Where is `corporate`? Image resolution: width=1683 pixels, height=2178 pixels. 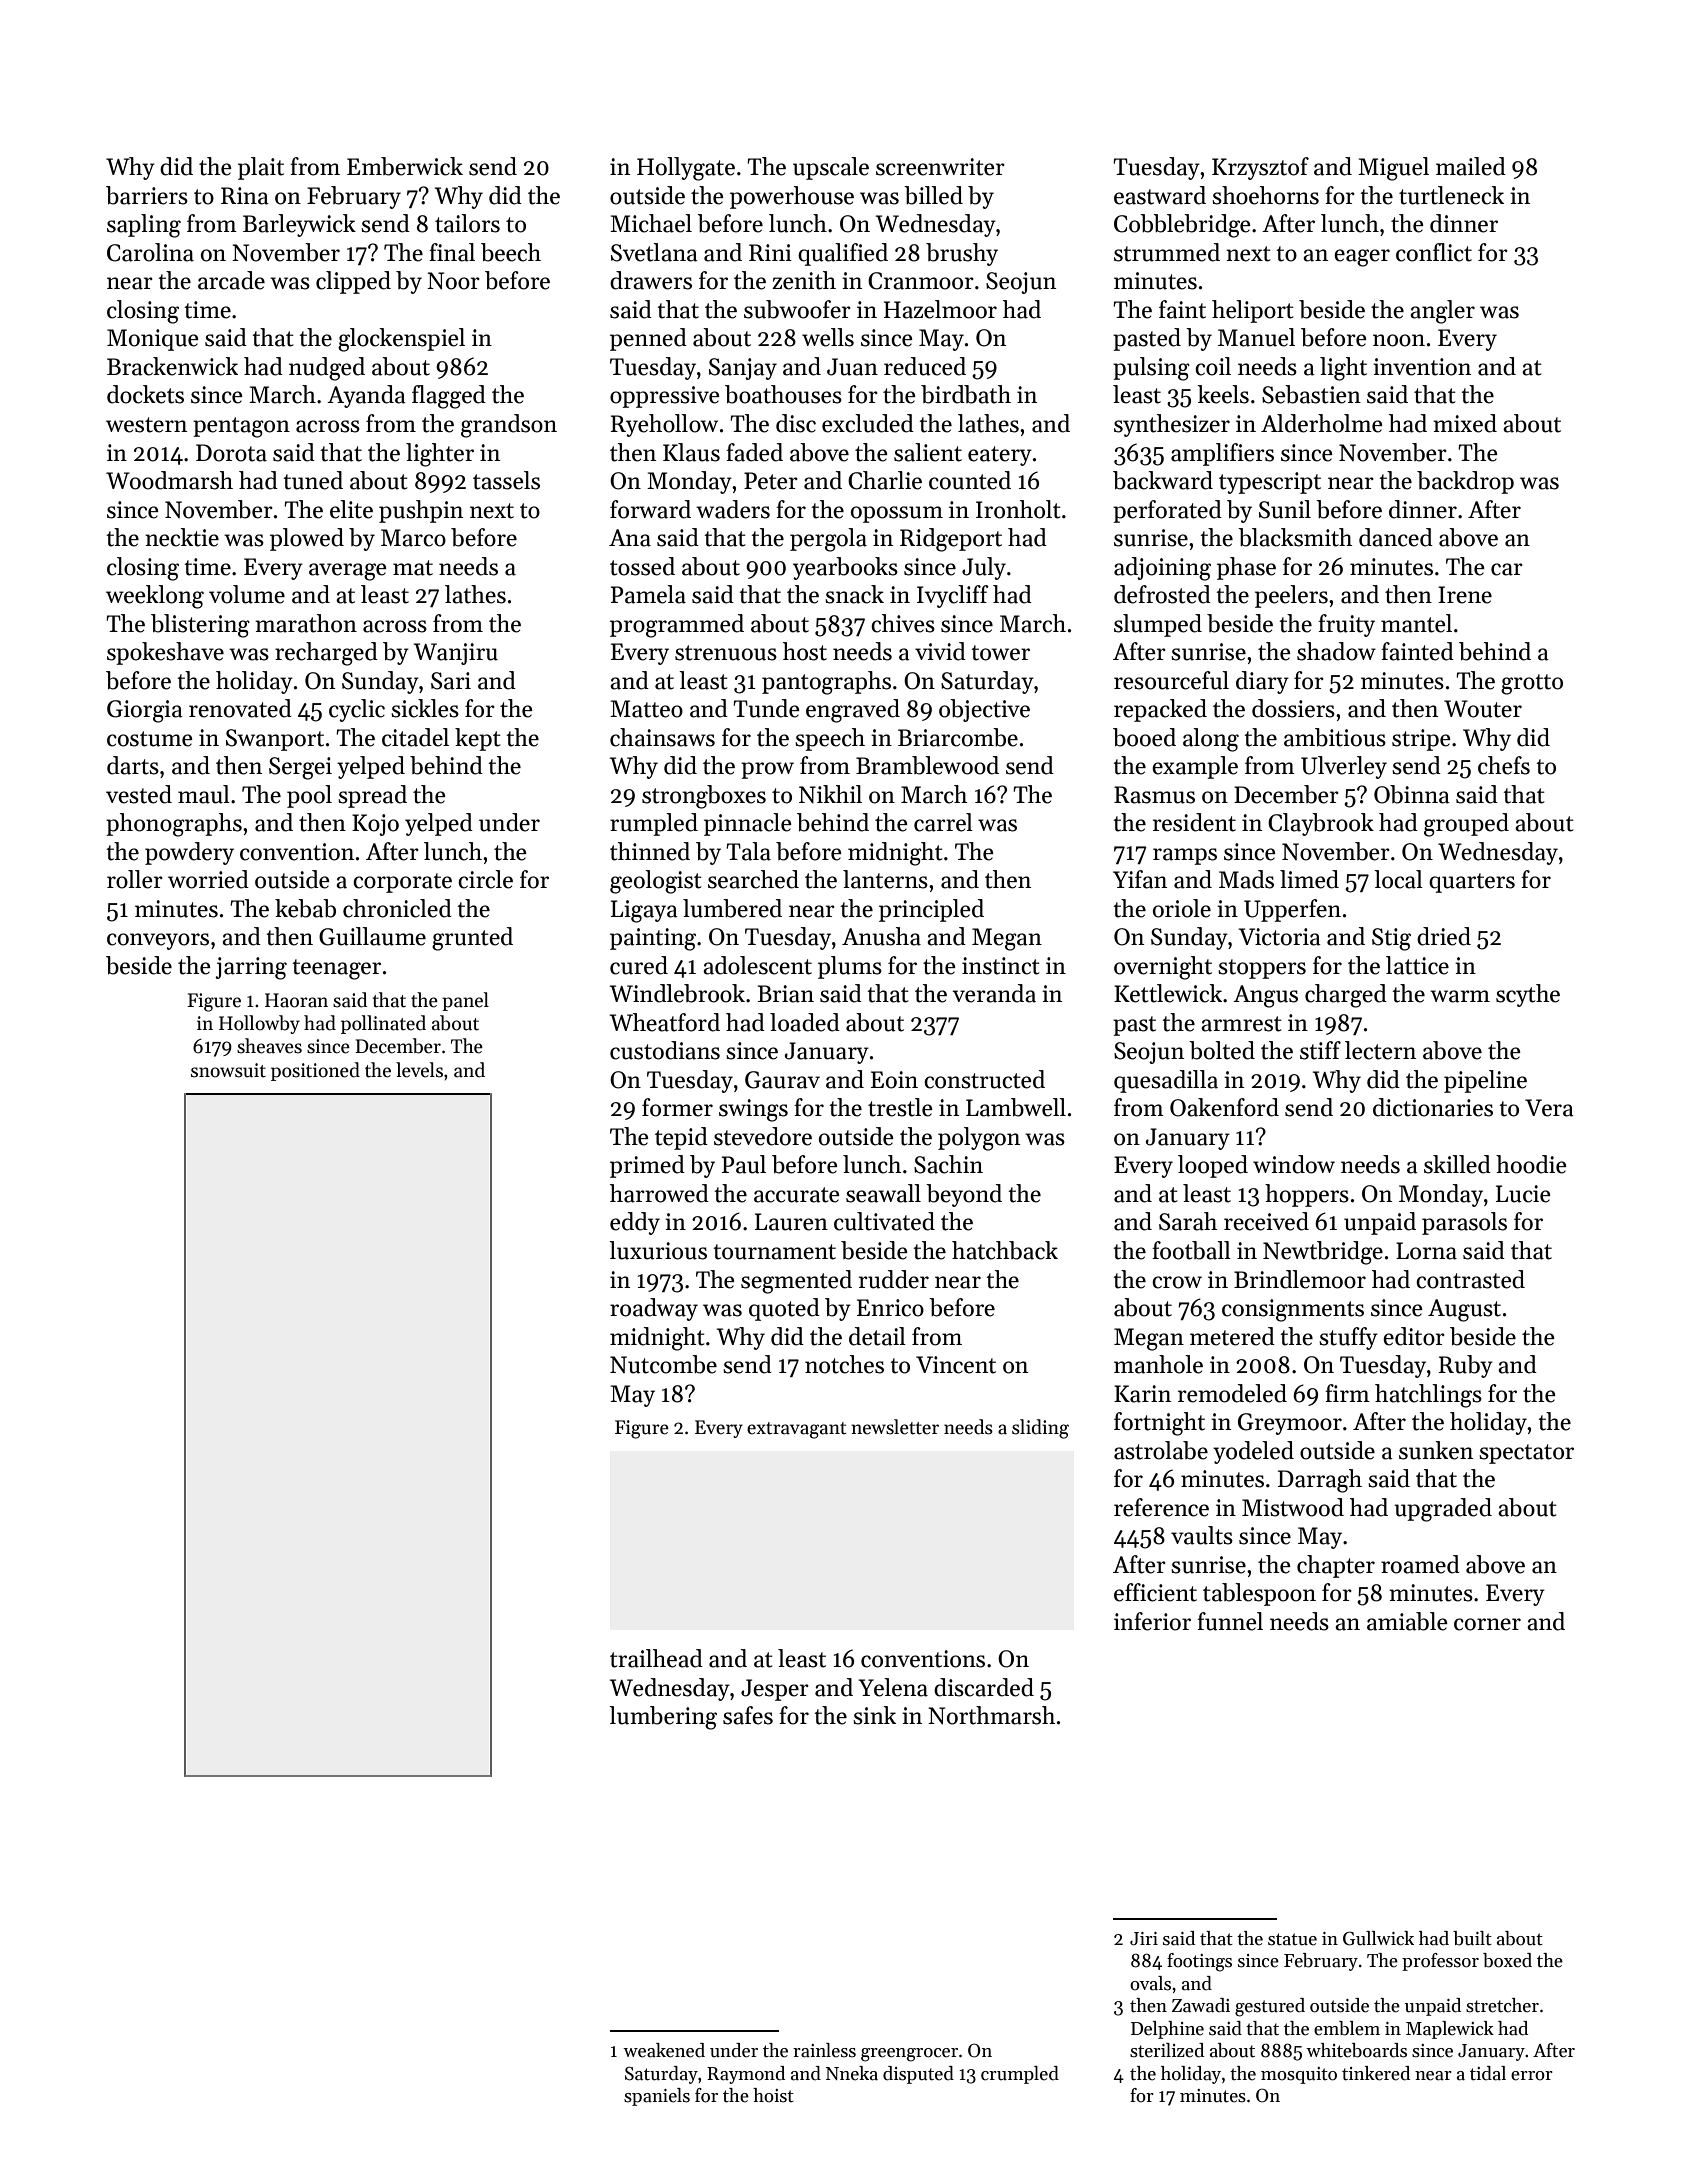 corporate is located at coordinates (402, 883).
